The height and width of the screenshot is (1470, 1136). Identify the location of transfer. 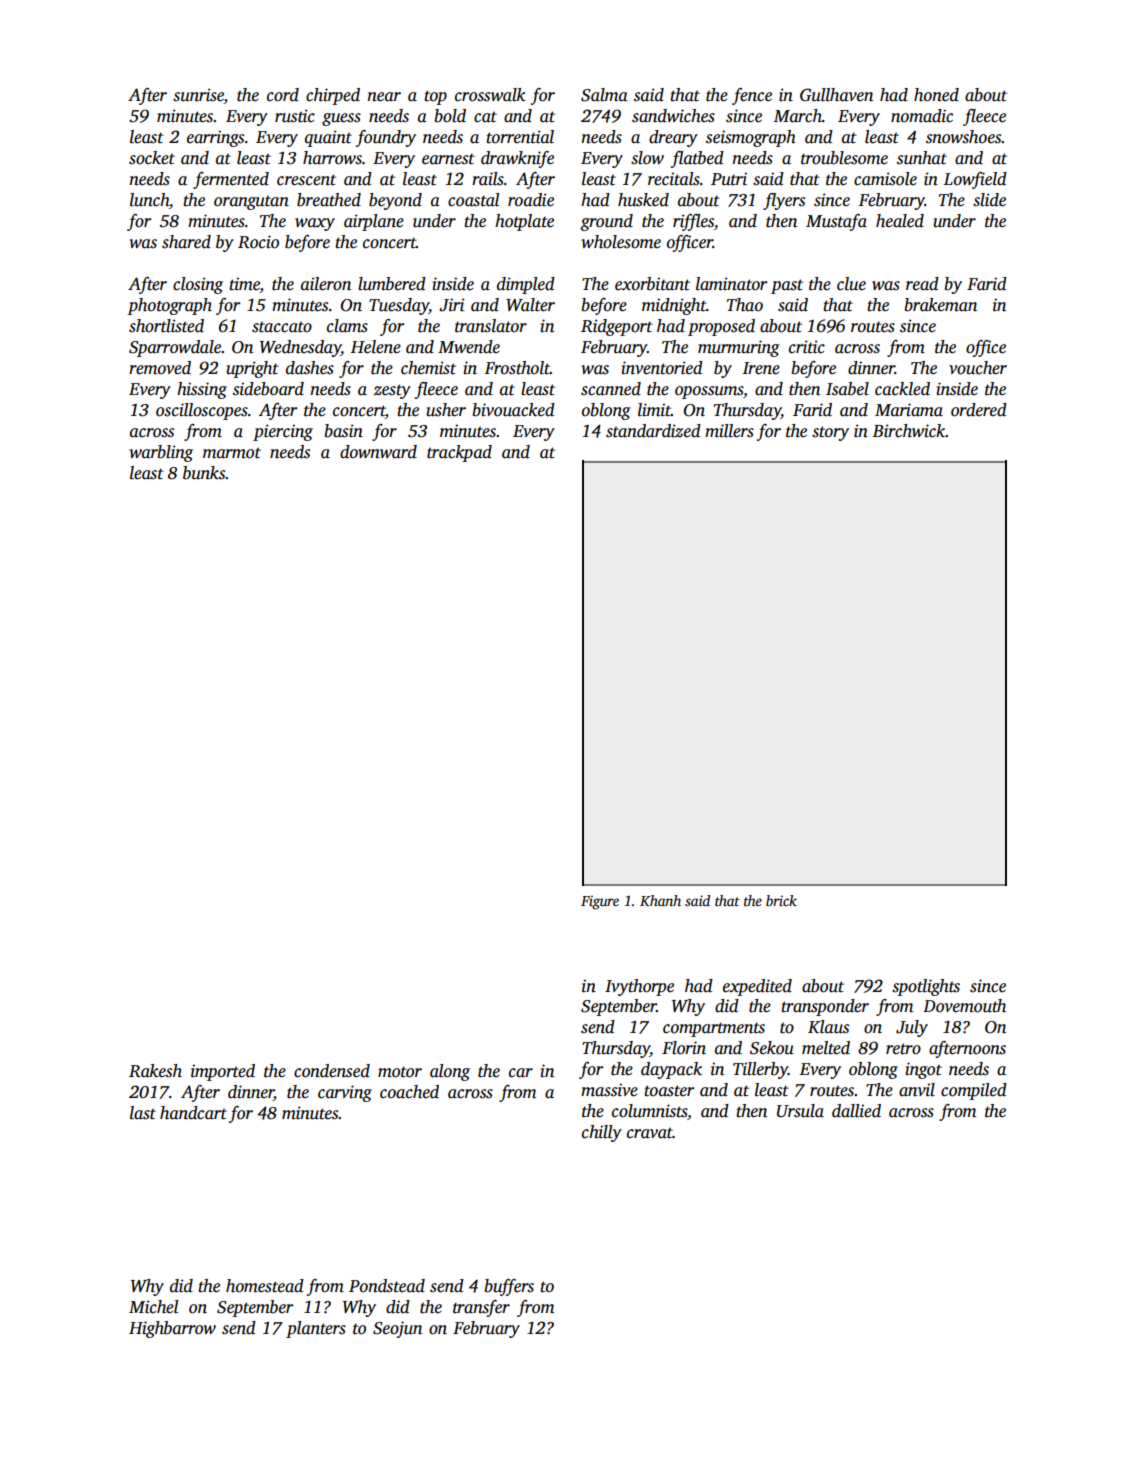
(481, 1308).
